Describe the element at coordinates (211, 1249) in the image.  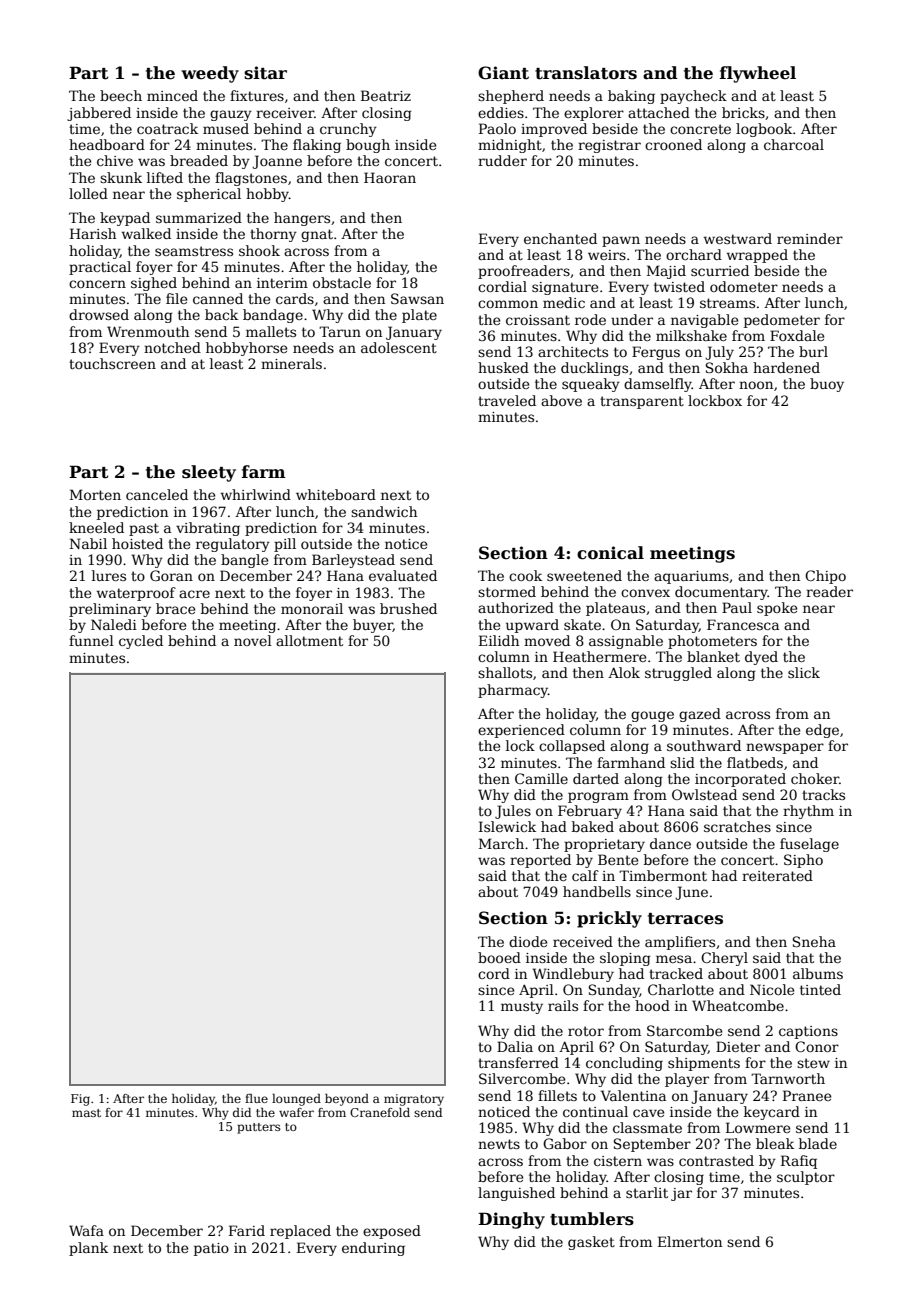
I see `patio` at that location.
